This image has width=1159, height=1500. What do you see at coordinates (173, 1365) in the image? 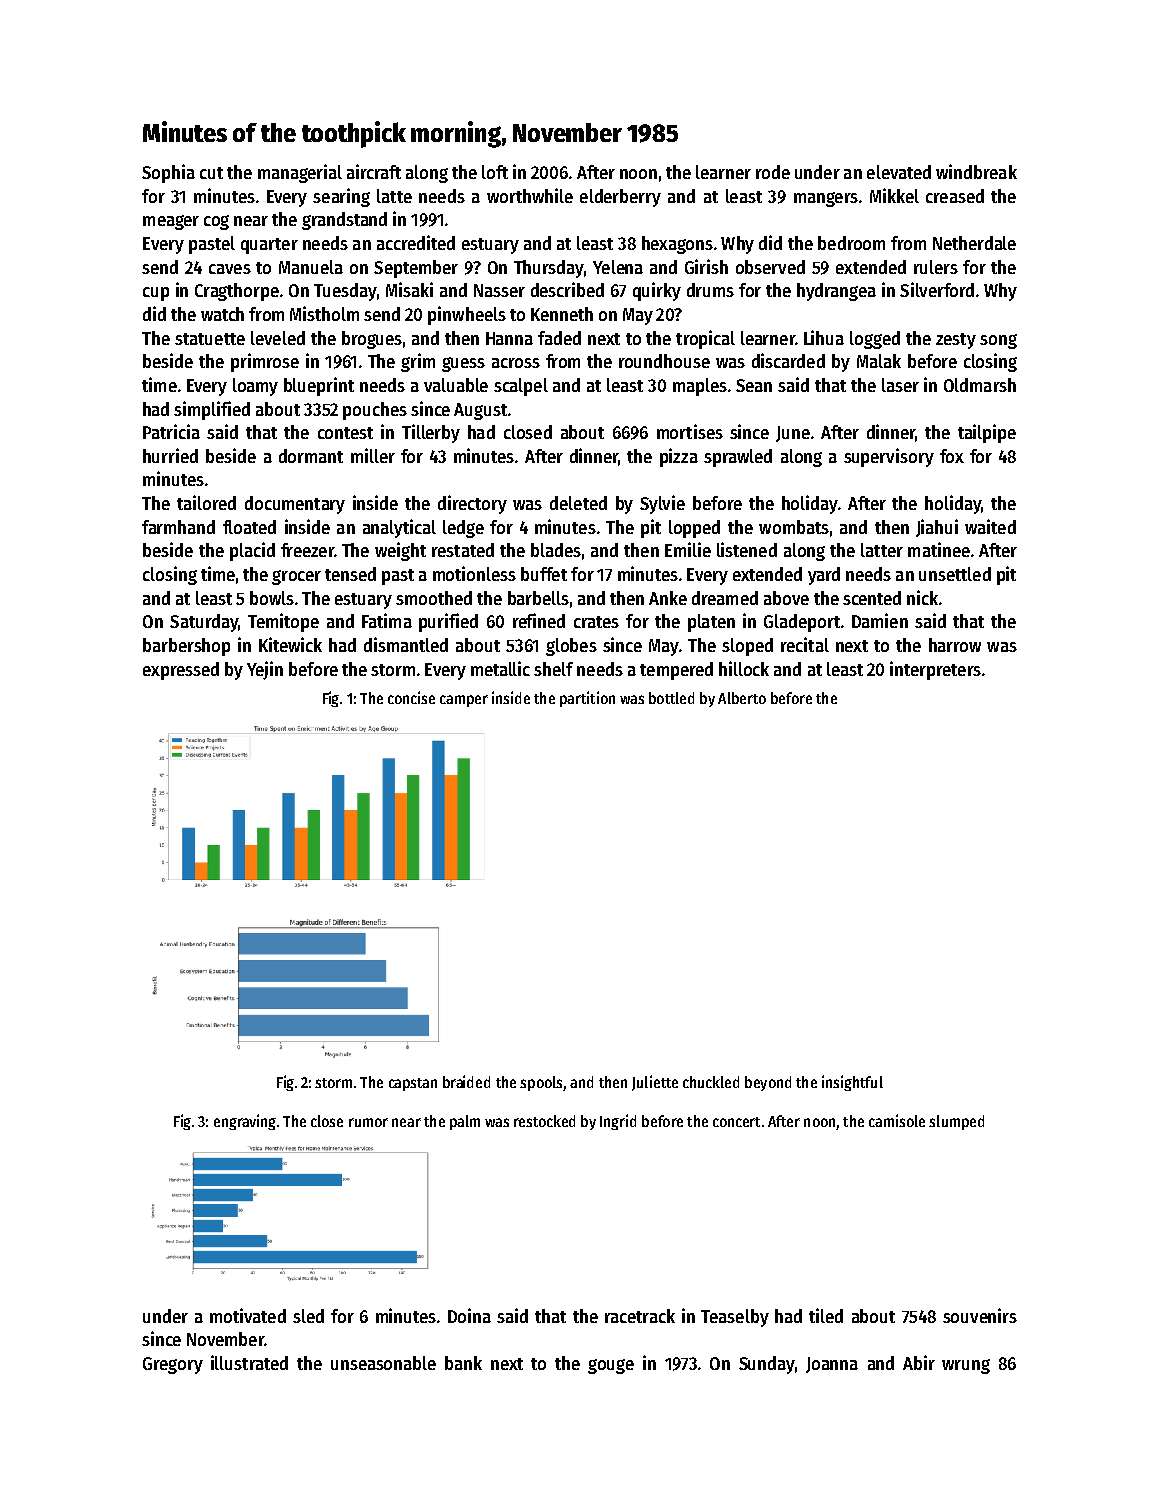
I see `Gregory` at bounding box center [173, 1365].
